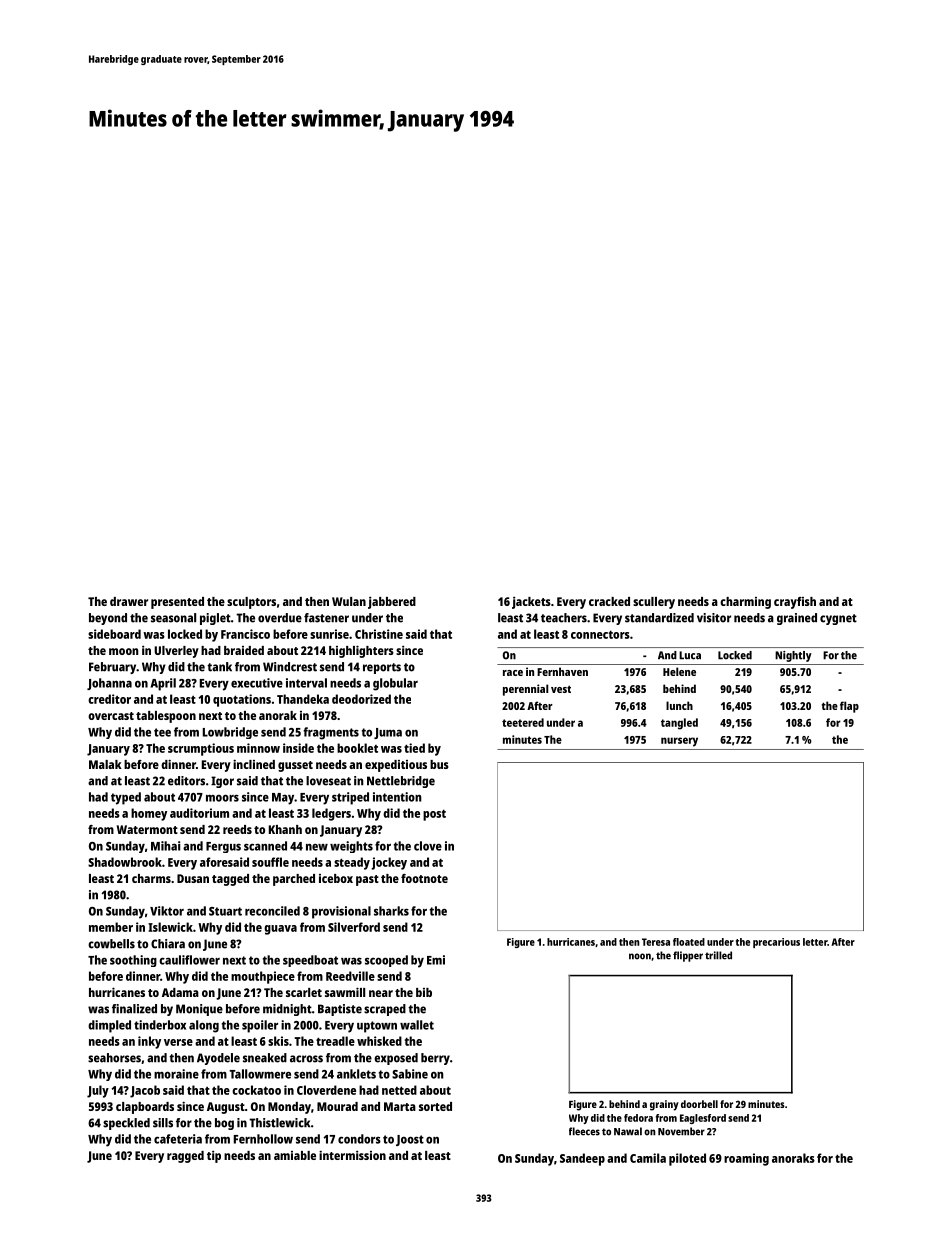  Describe the element at coordinates (151, 878) in the screenshot. I see `charms` at that location.
